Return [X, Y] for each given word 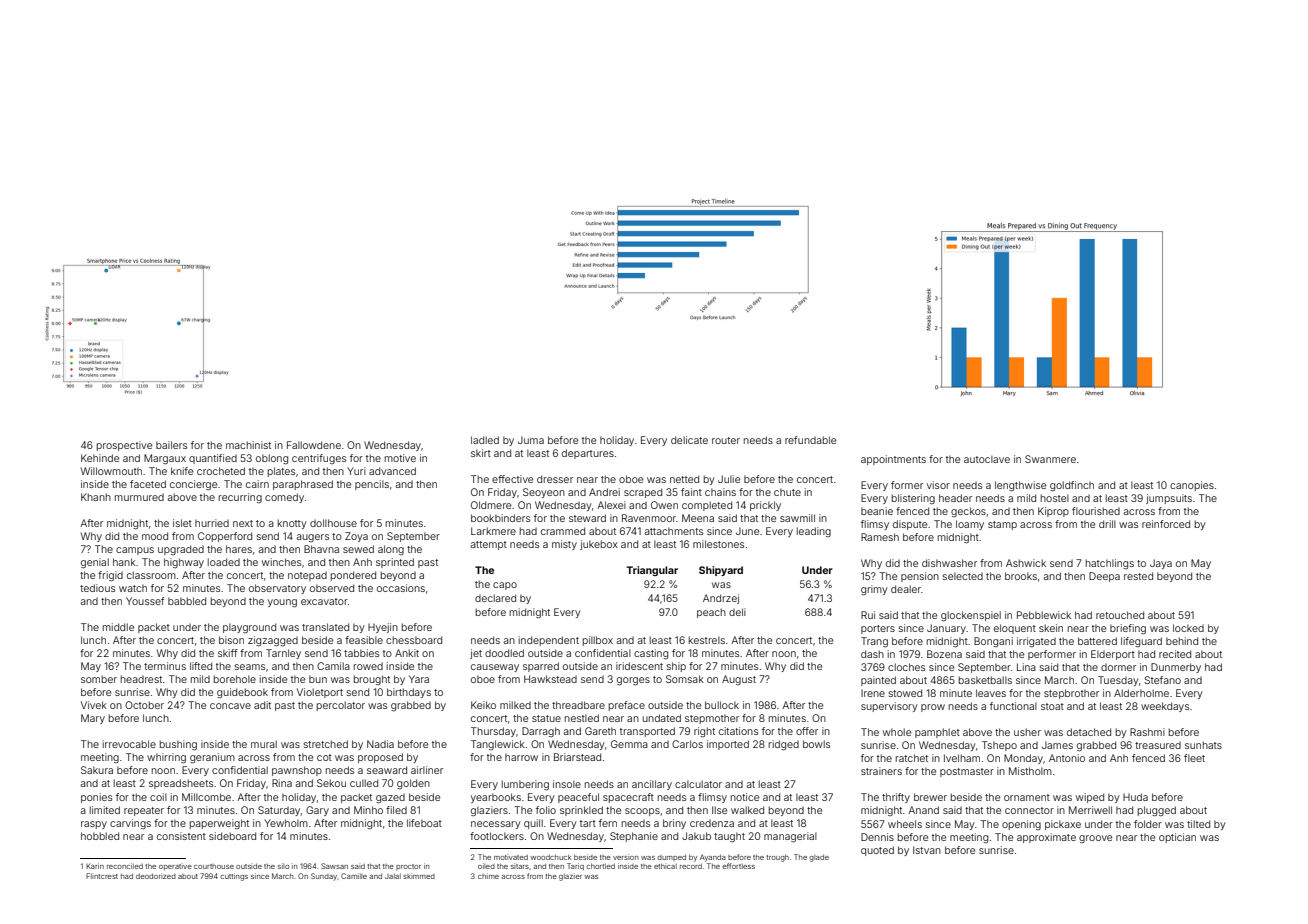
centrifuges [319, 459]
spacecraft [628, 798]
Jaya [1161, 564]
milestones [718, 544]
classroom [151, 575]
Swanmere [1050, 459]
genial [95, 563]
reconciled [125, 866]
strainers [881, 771]
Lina [1026, 667]
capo [505, 586]
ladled [485, 440]
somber [99, 679]
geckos [968, 512]
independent [549, 641]
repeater [144, 811]
